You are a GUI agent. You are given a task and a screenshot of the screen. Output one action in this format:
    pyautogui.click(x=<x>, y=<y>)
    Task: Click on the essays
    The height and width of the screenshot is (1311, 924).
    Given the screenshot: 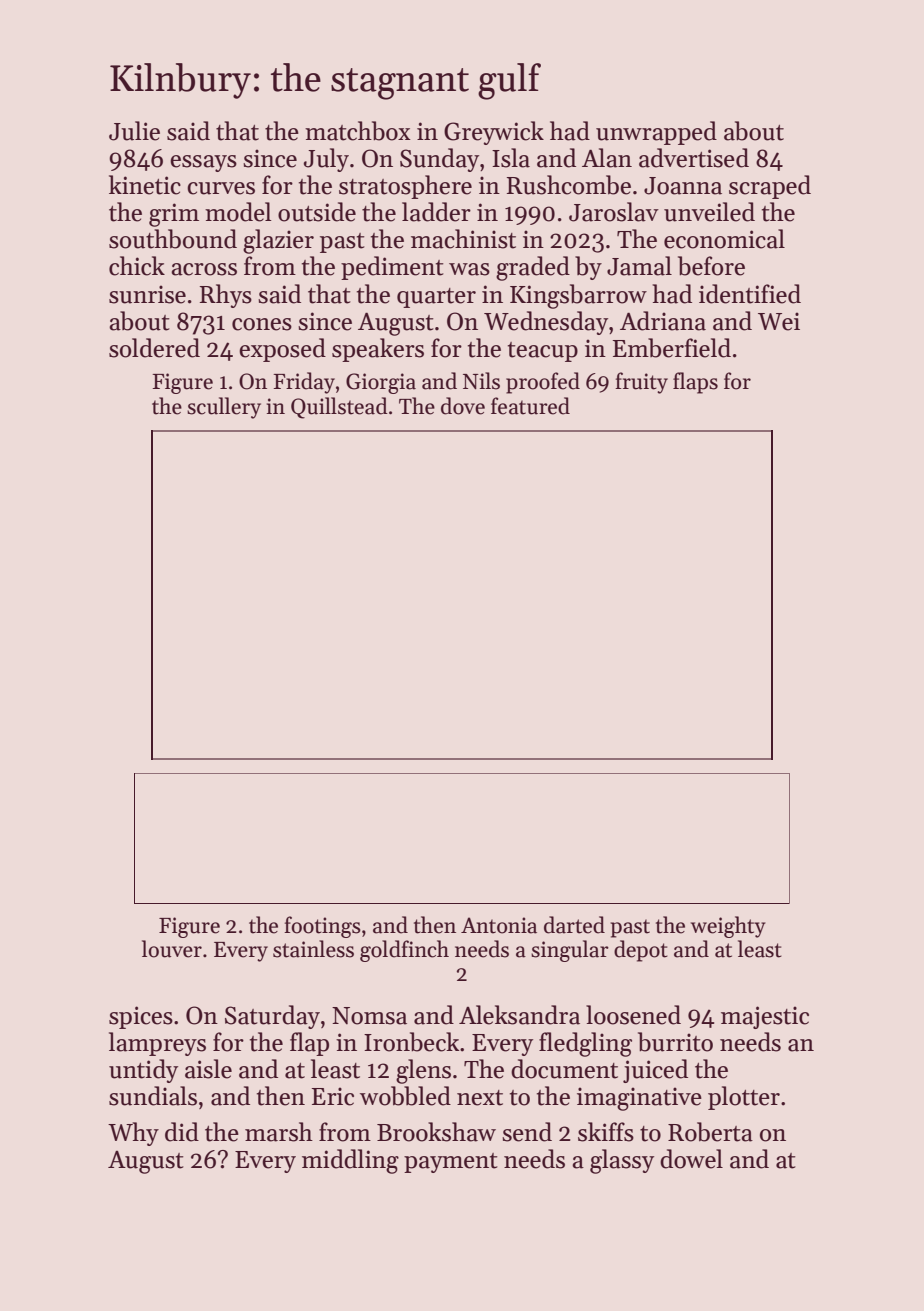 What is the action you would take?
    pyautogui.click(x=203, y=163)
